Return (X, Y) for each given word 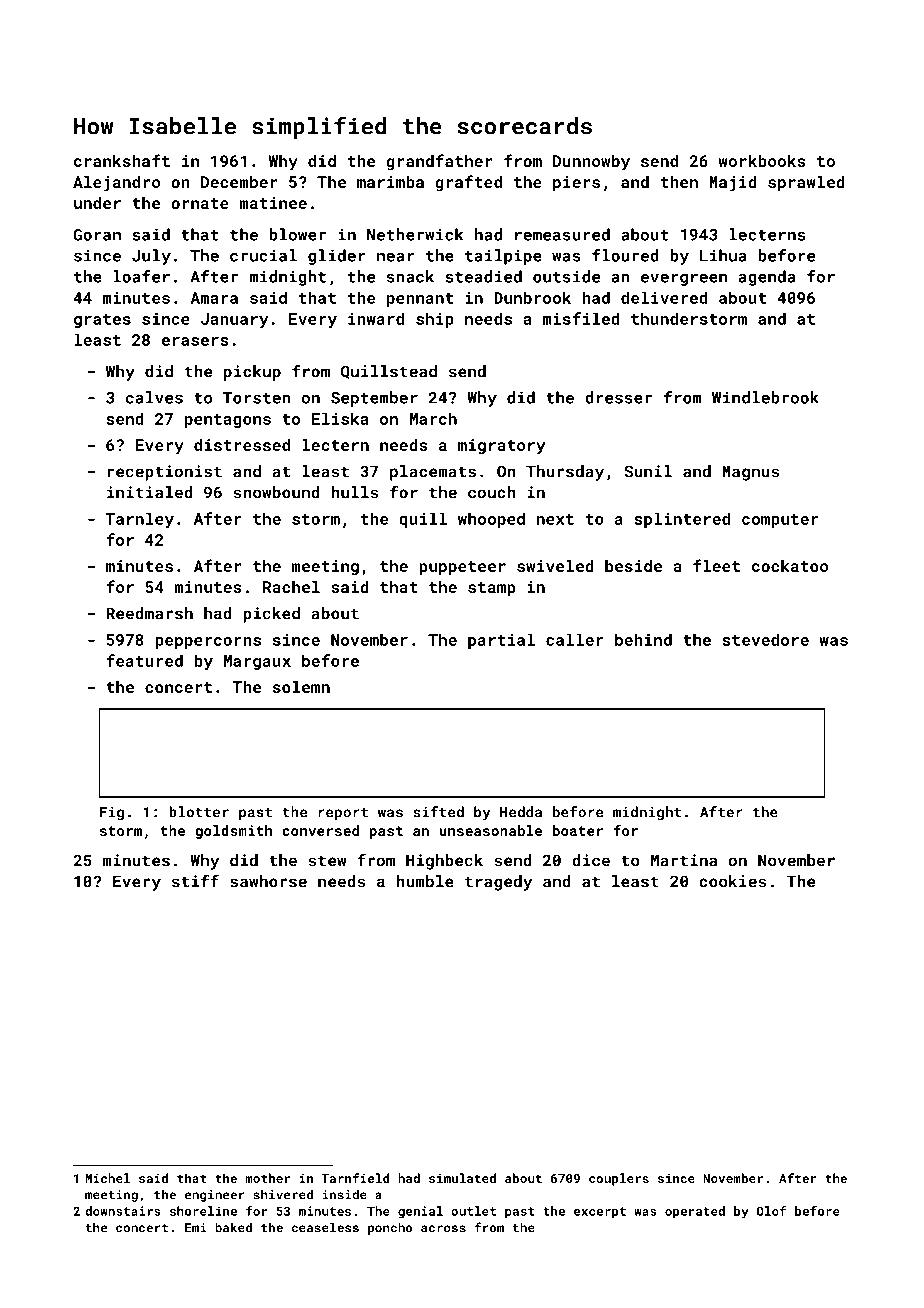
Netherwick (415, 234)
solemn (301, 687)
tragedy (498, 883)
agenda (767, 278)
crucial (263, 255)
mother (267, 1178)
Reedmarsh (149, 613)
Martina (684, 860)
